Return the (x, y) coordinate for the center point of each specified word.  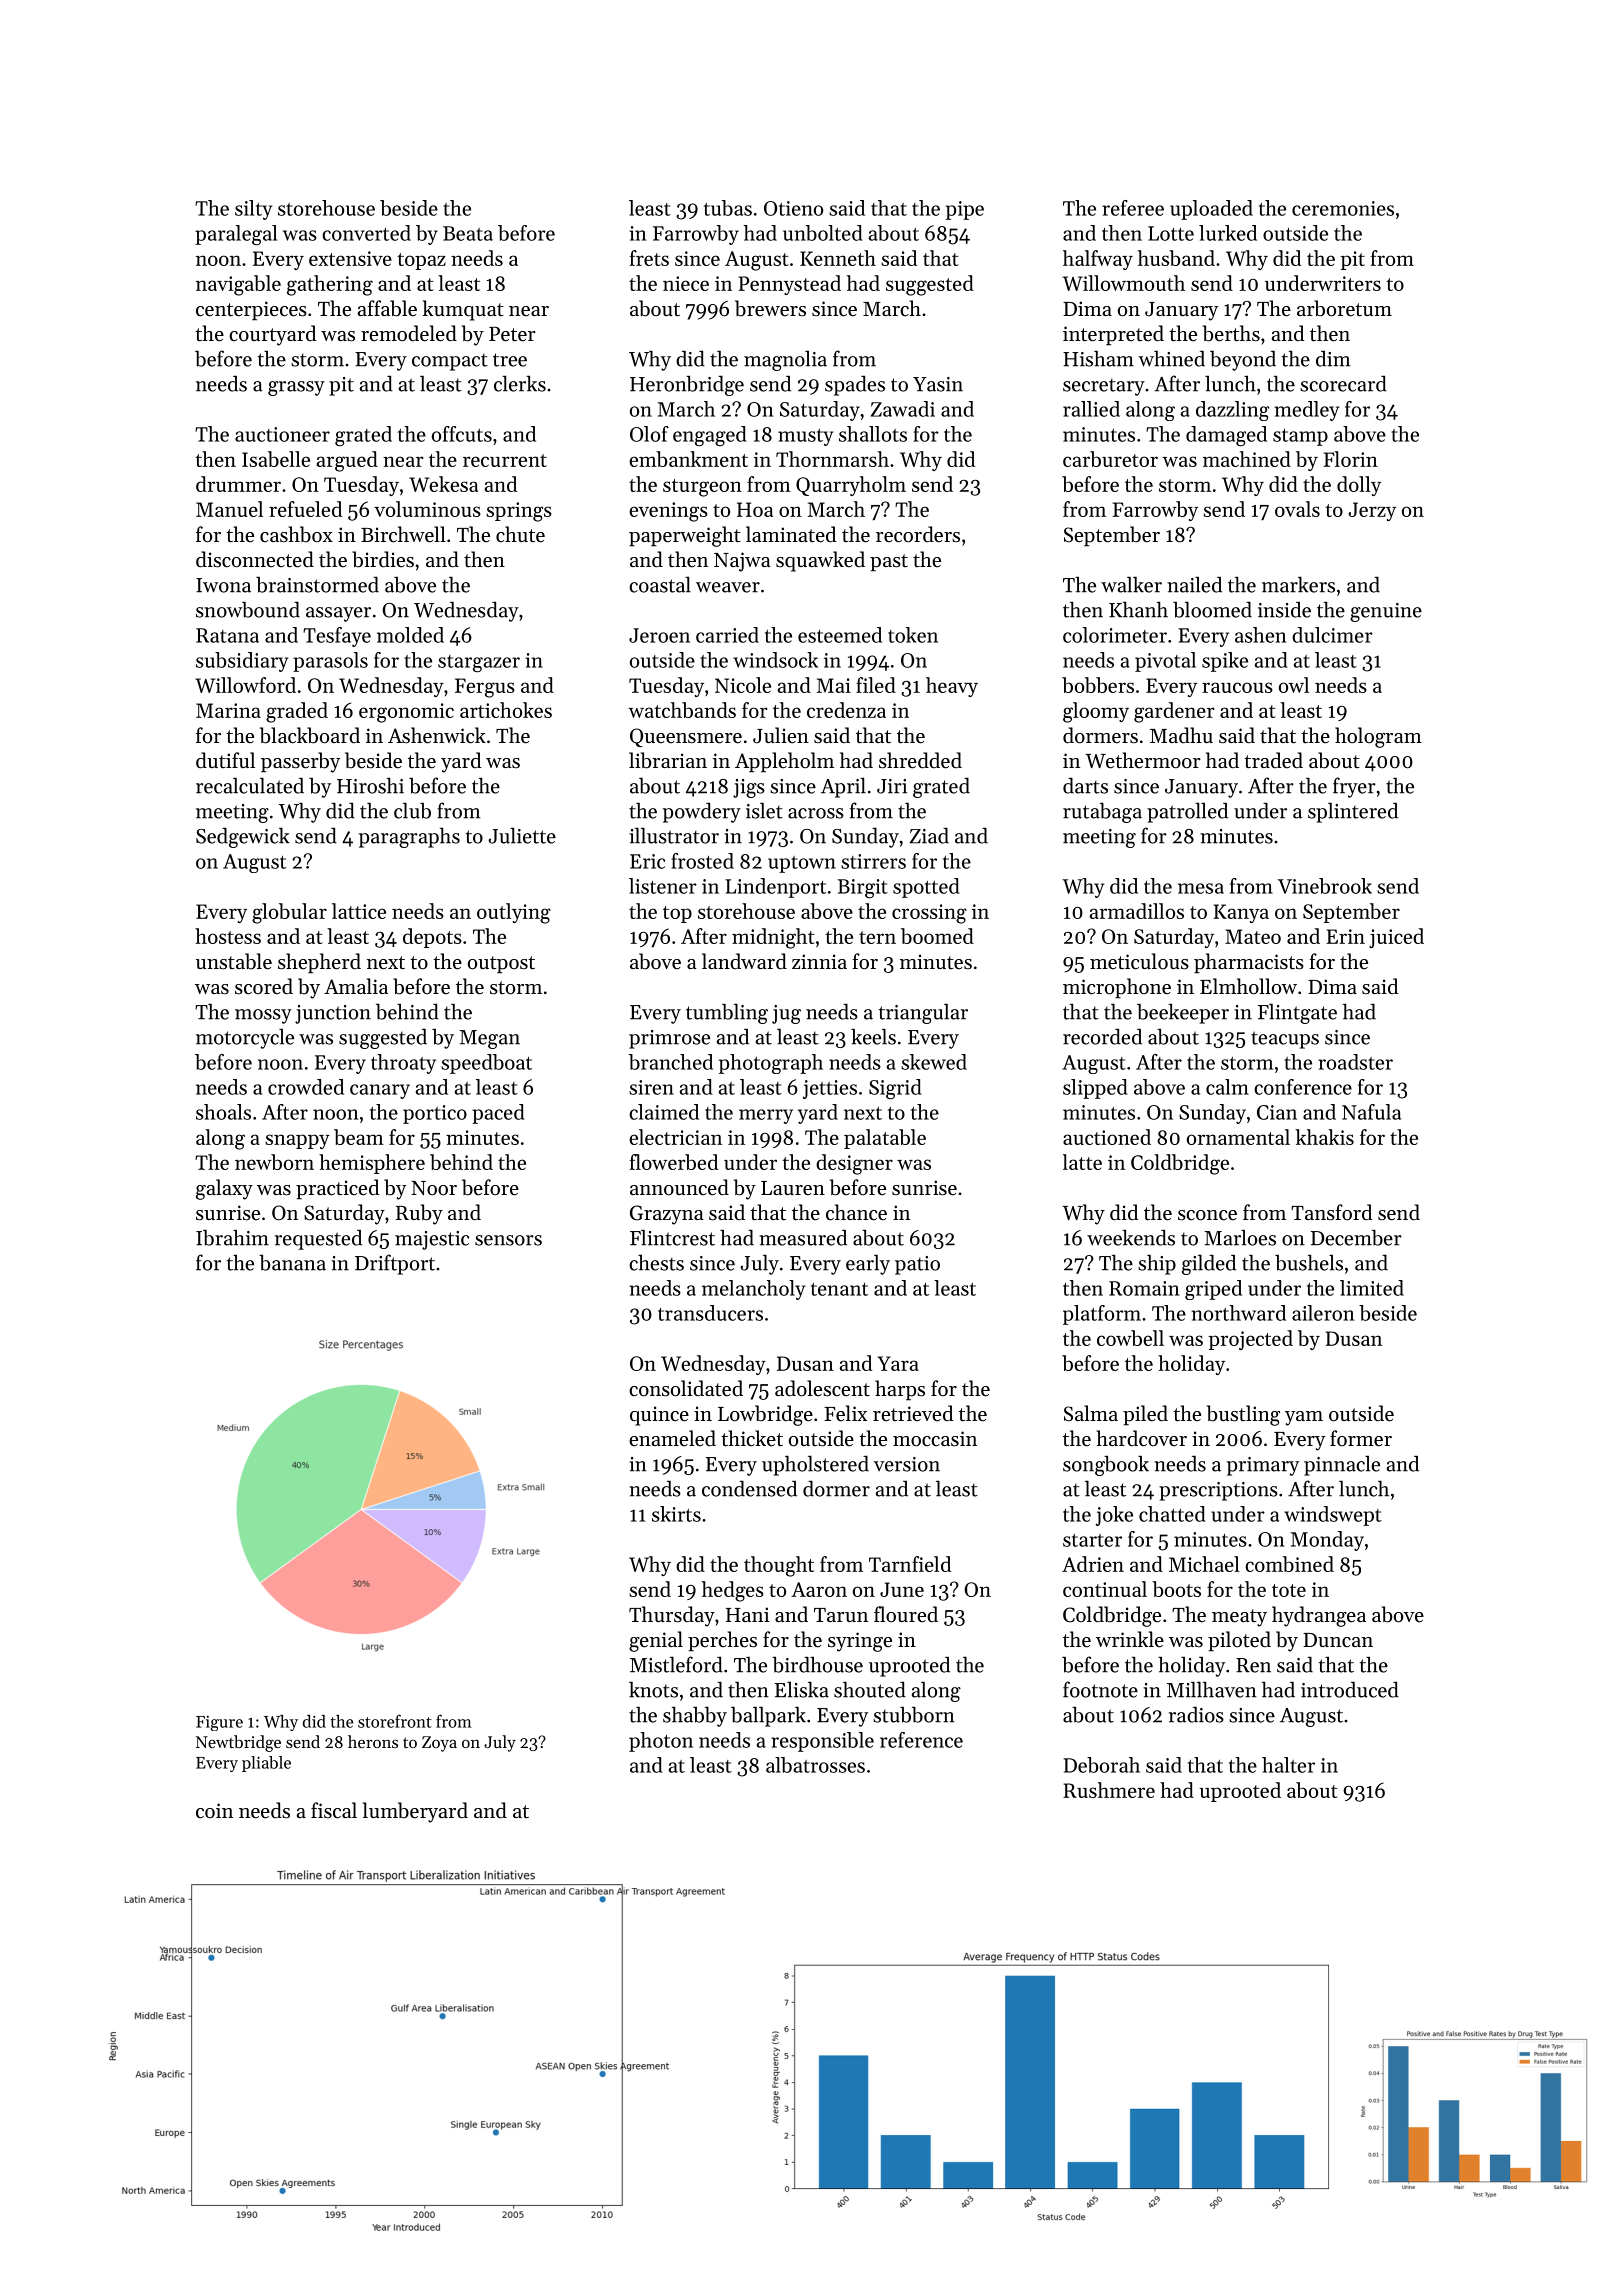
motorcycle (245, 1038)
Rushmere (1109, 1790)
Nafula (1371, 1112)
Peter (512, 334)
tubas (728, 208)
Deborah (1101, 1765)
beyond (1243, 360)
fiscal (334, 1810)
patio (917, 1265)
